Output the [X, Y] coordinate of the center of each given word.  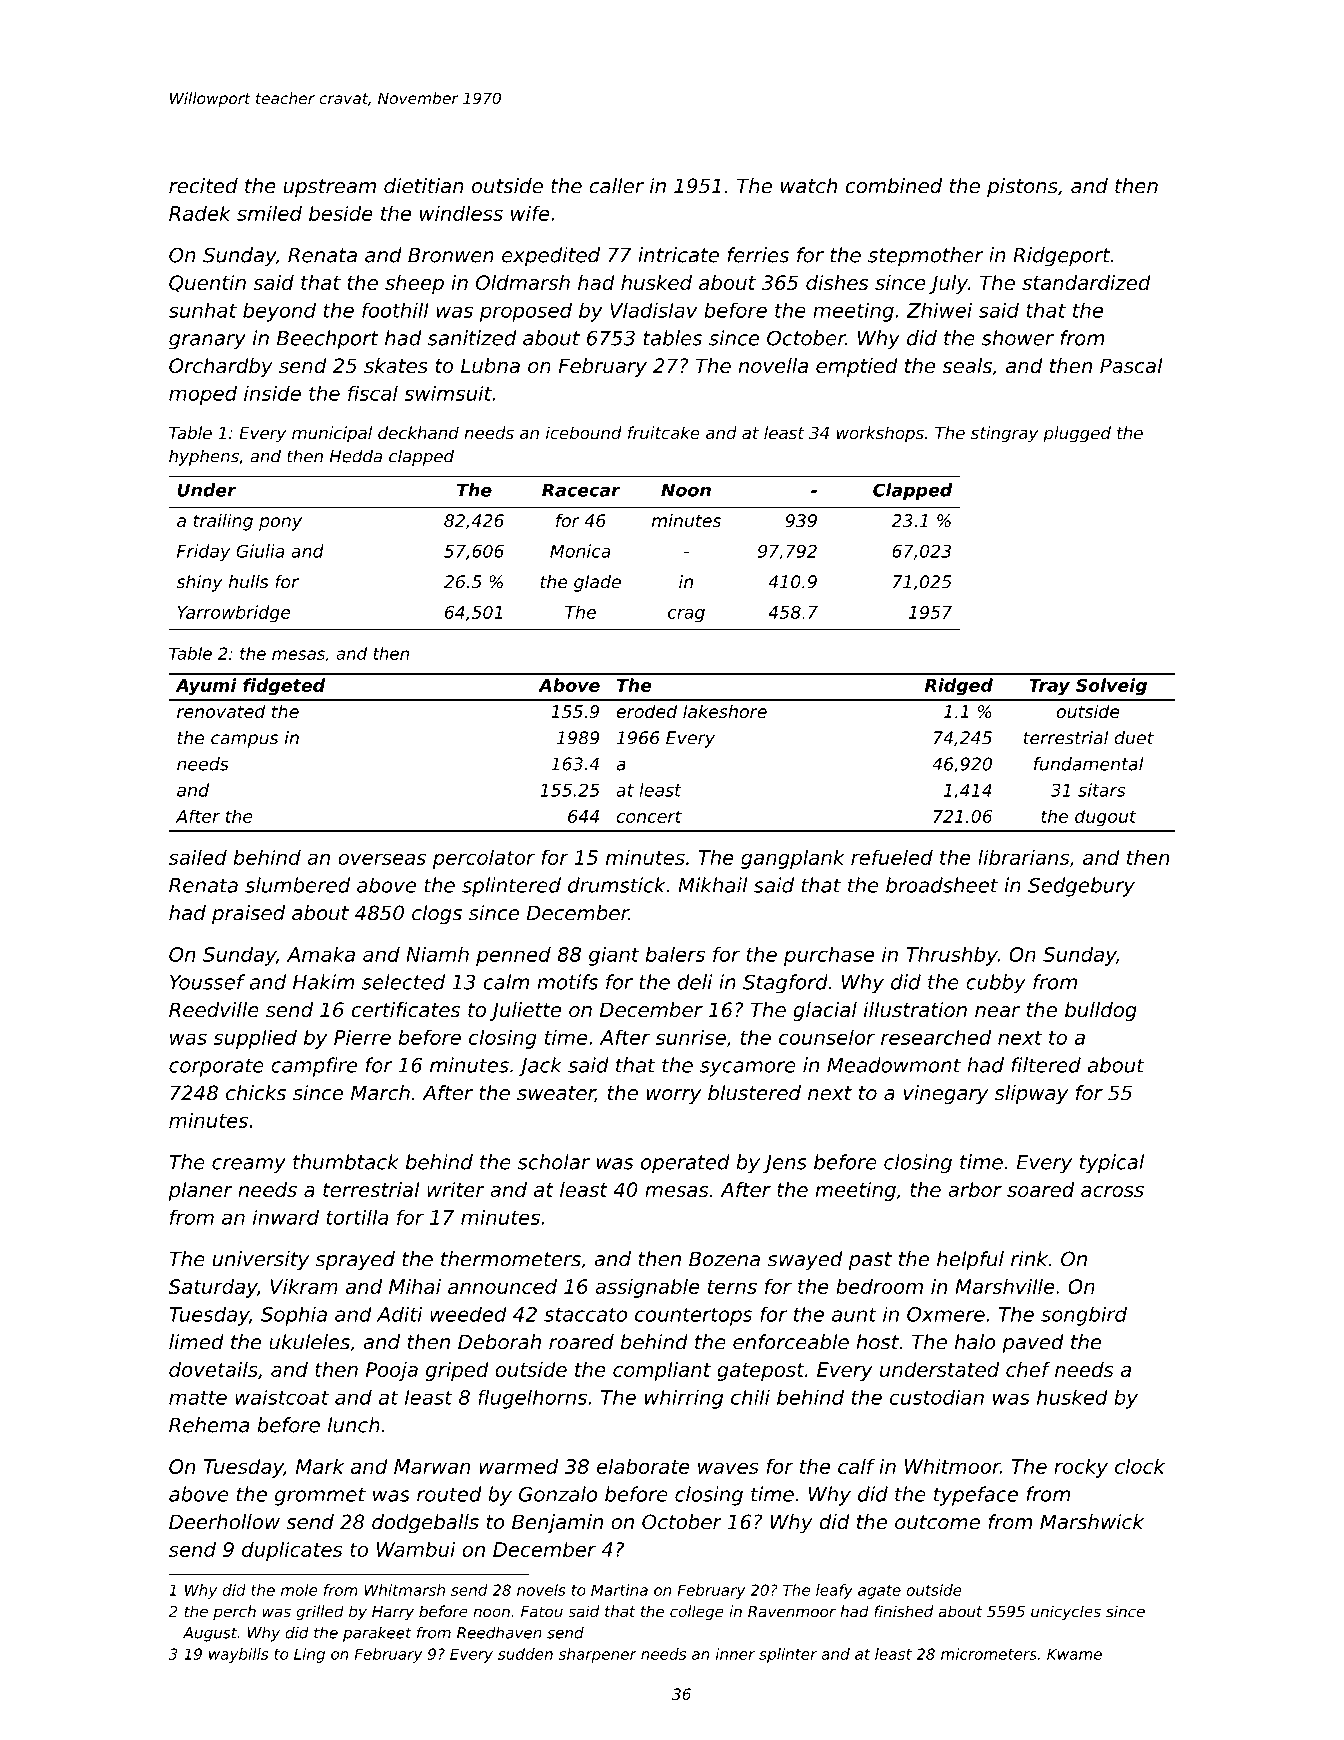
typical [1112, 1164]
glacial [825, 1011]
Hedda [356, 456]
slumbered [297, 885]
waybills [238, 1655]
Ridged [959, 687]
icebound [584, 432]
